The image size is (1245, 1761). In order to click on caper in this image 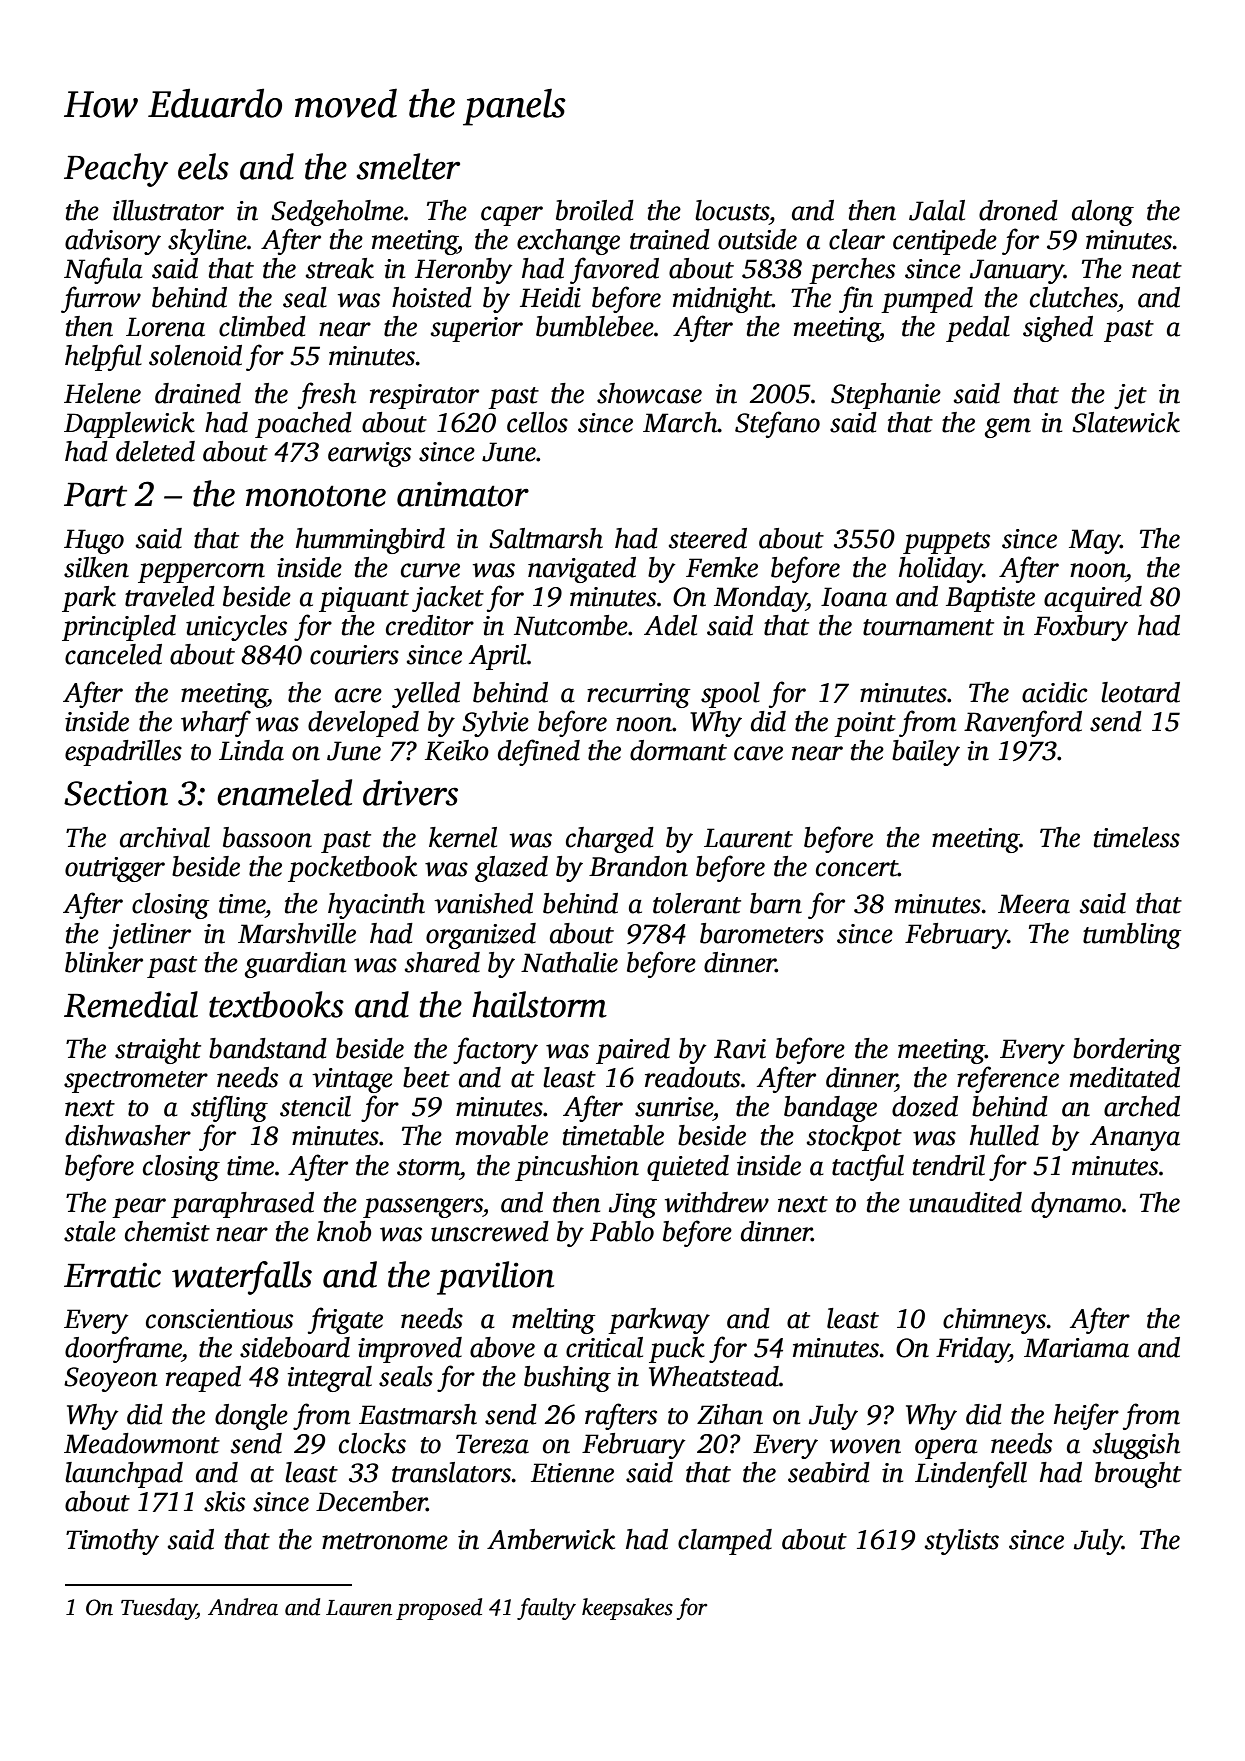, I will do `click(512, 216)`.
